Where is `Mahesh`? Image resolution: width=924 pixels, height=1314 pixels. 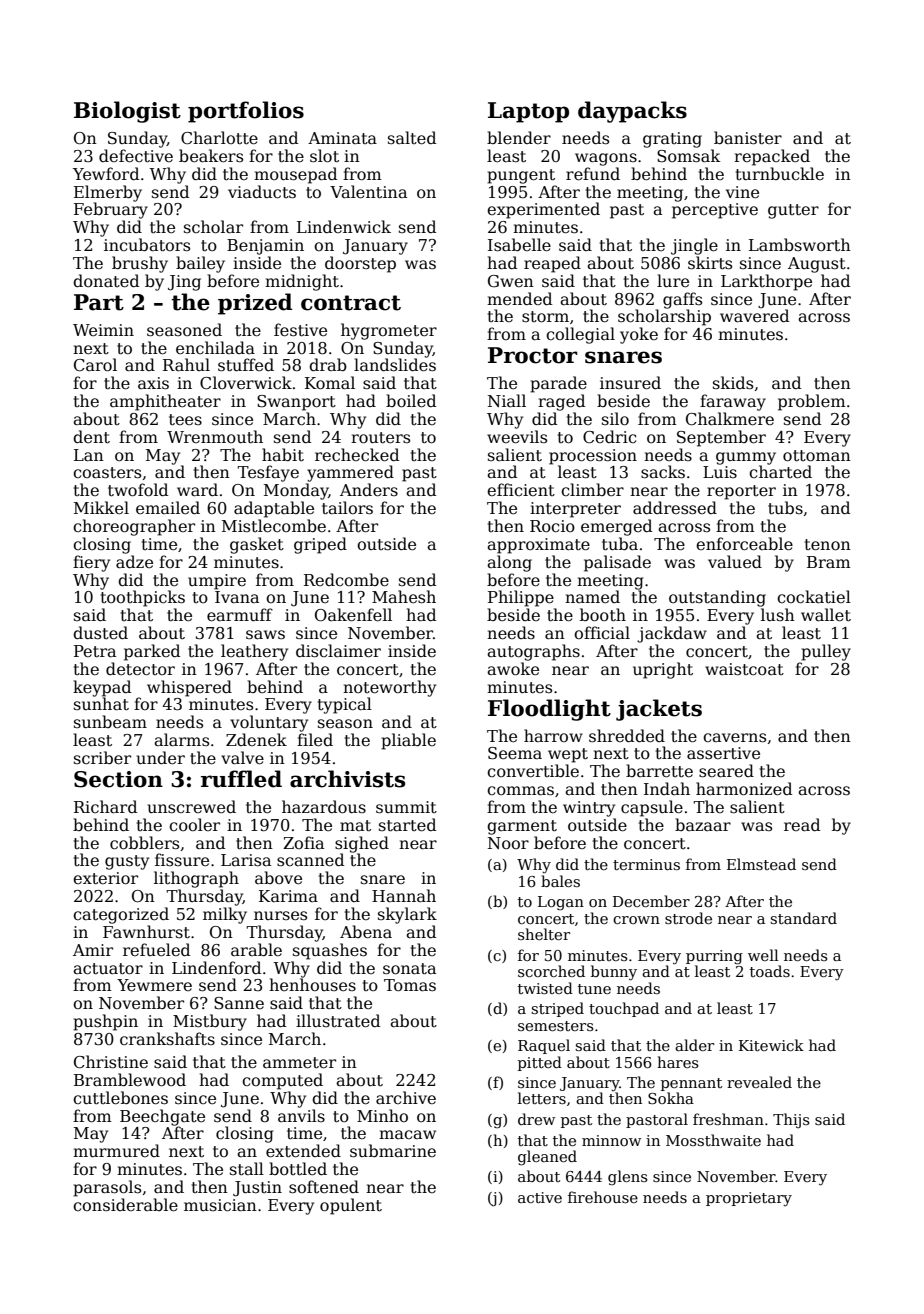
Mahesh is located at coordinates (404, 596).
